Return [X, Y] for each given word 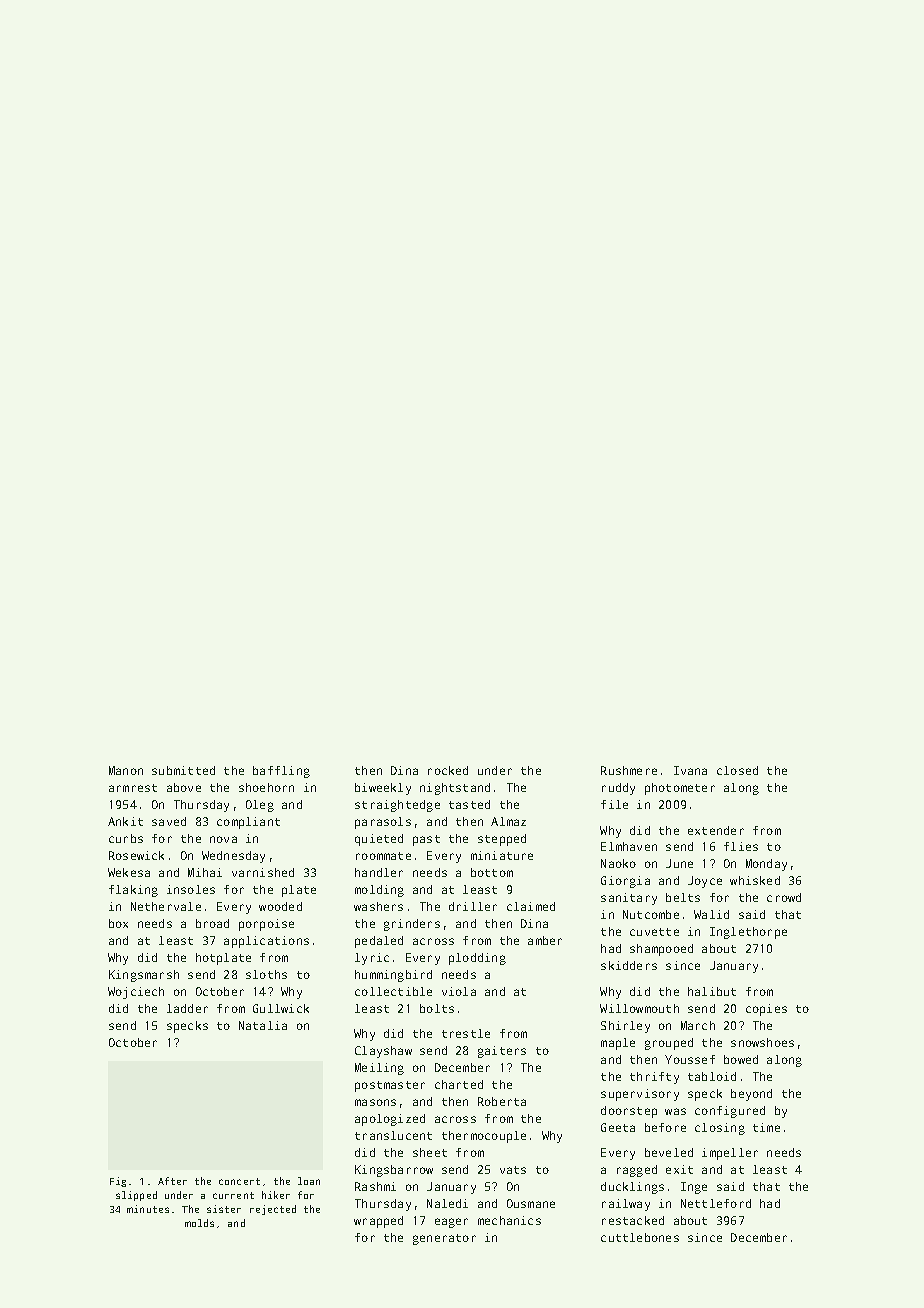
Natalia [263, 1025]
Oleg [260, 806]
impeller [730, 1154]
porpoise [266, 925]
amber [545, 940]
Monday [766, 865]
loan [309, 1181]
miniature [502, 855]
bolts [437, 1008]
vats [513, 1170]
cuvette [654, 932]
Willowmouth [639, 1008]
